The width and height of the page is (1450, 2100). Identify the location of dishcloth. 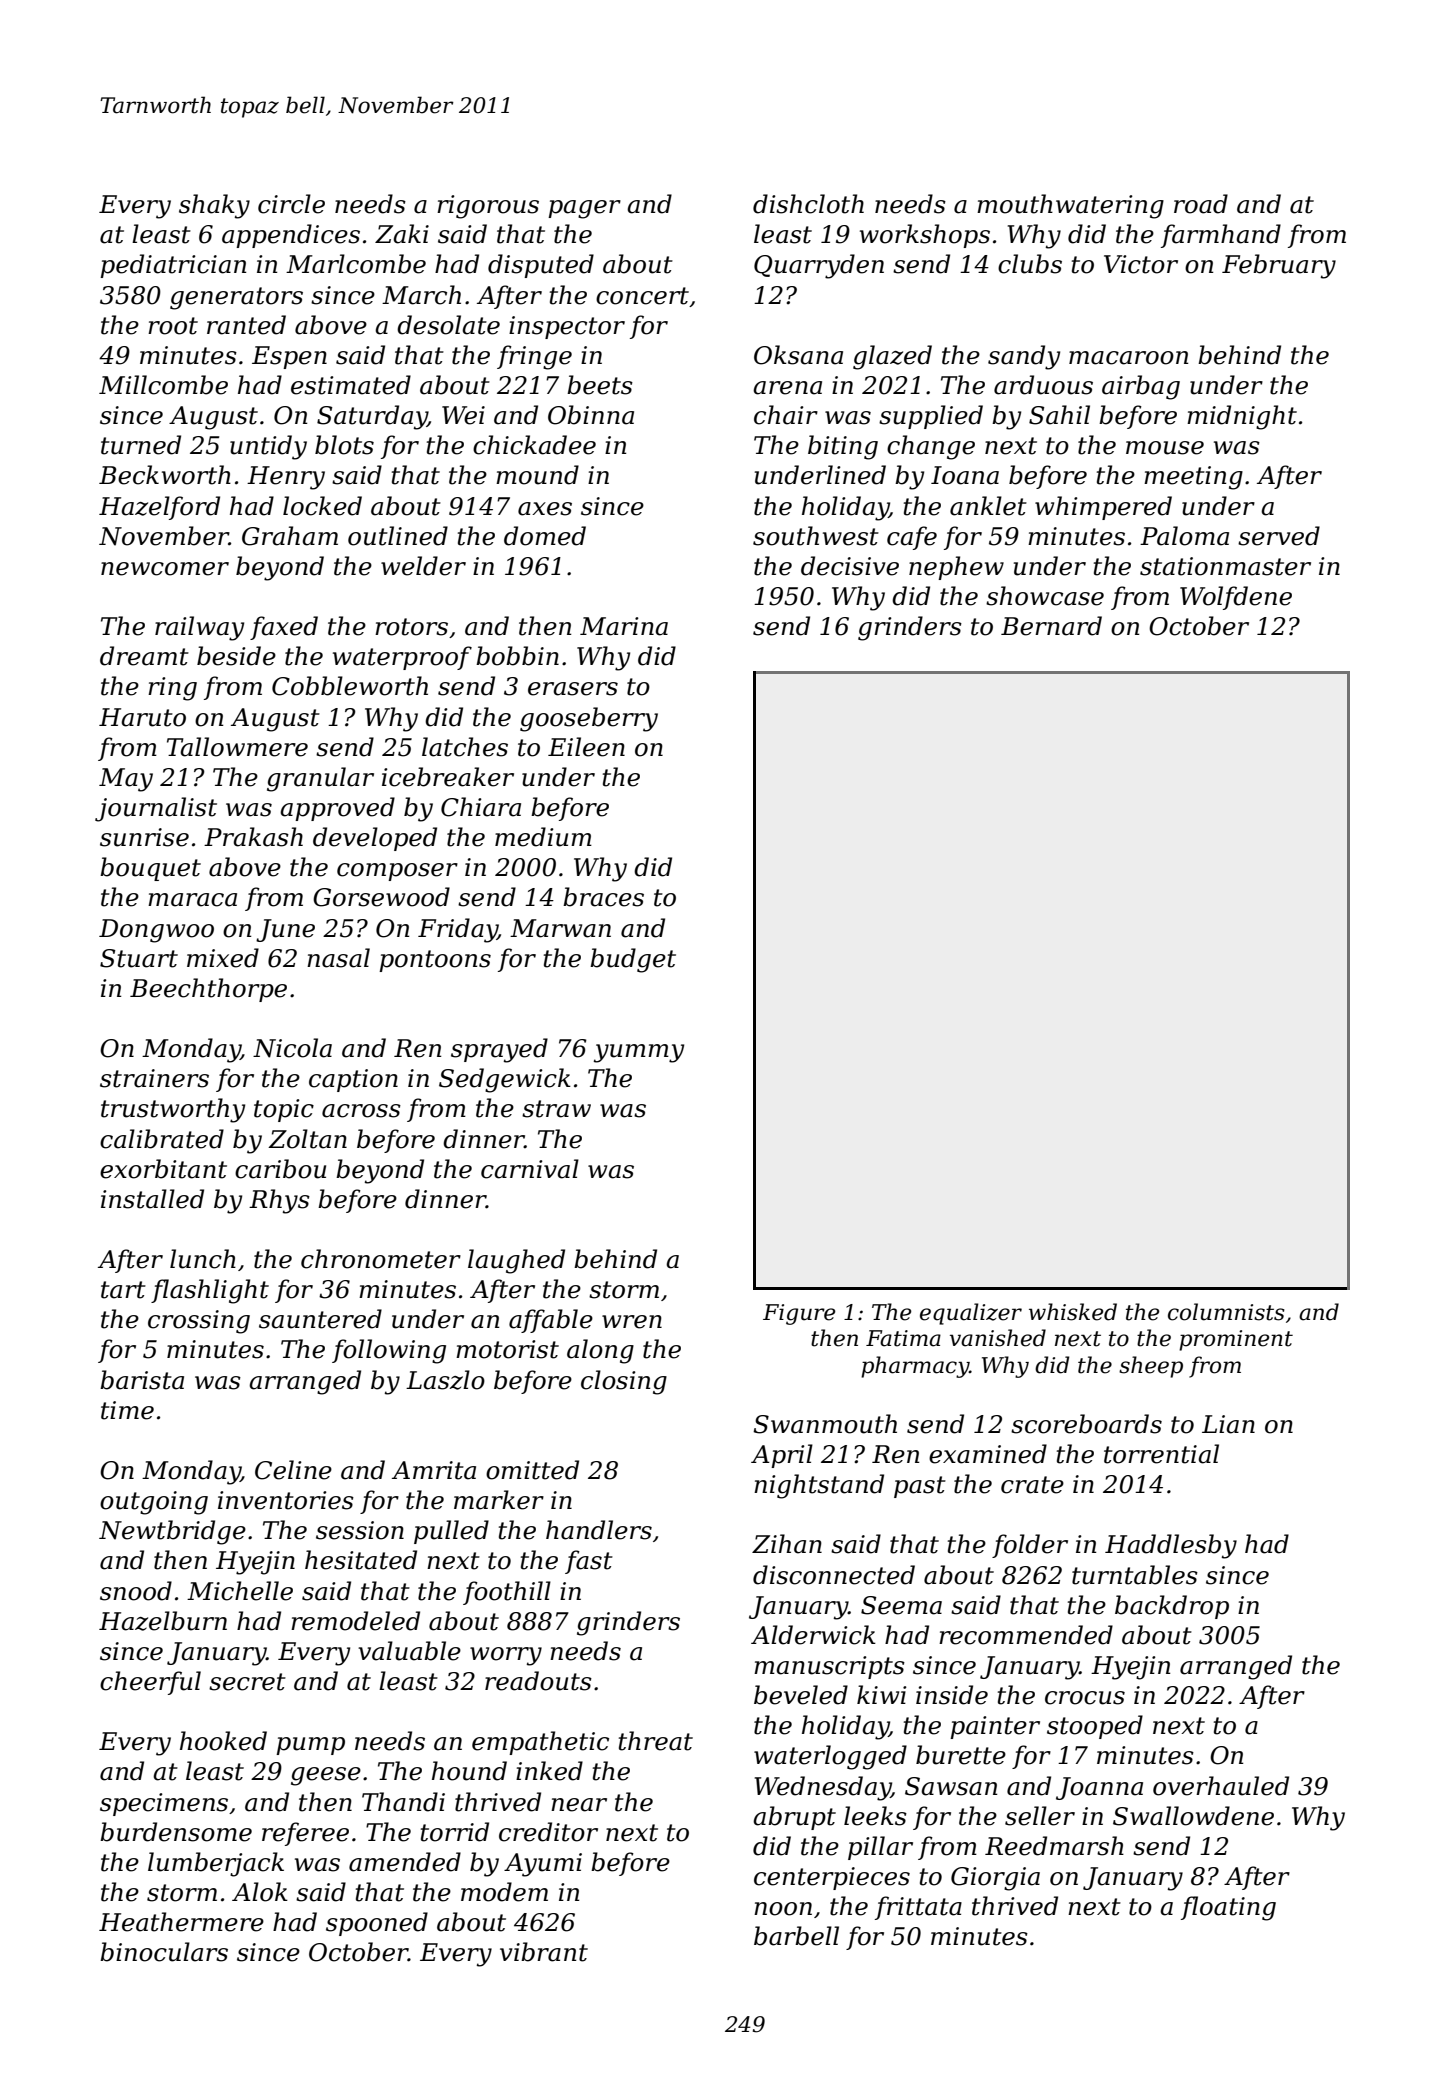
(808, 204).
